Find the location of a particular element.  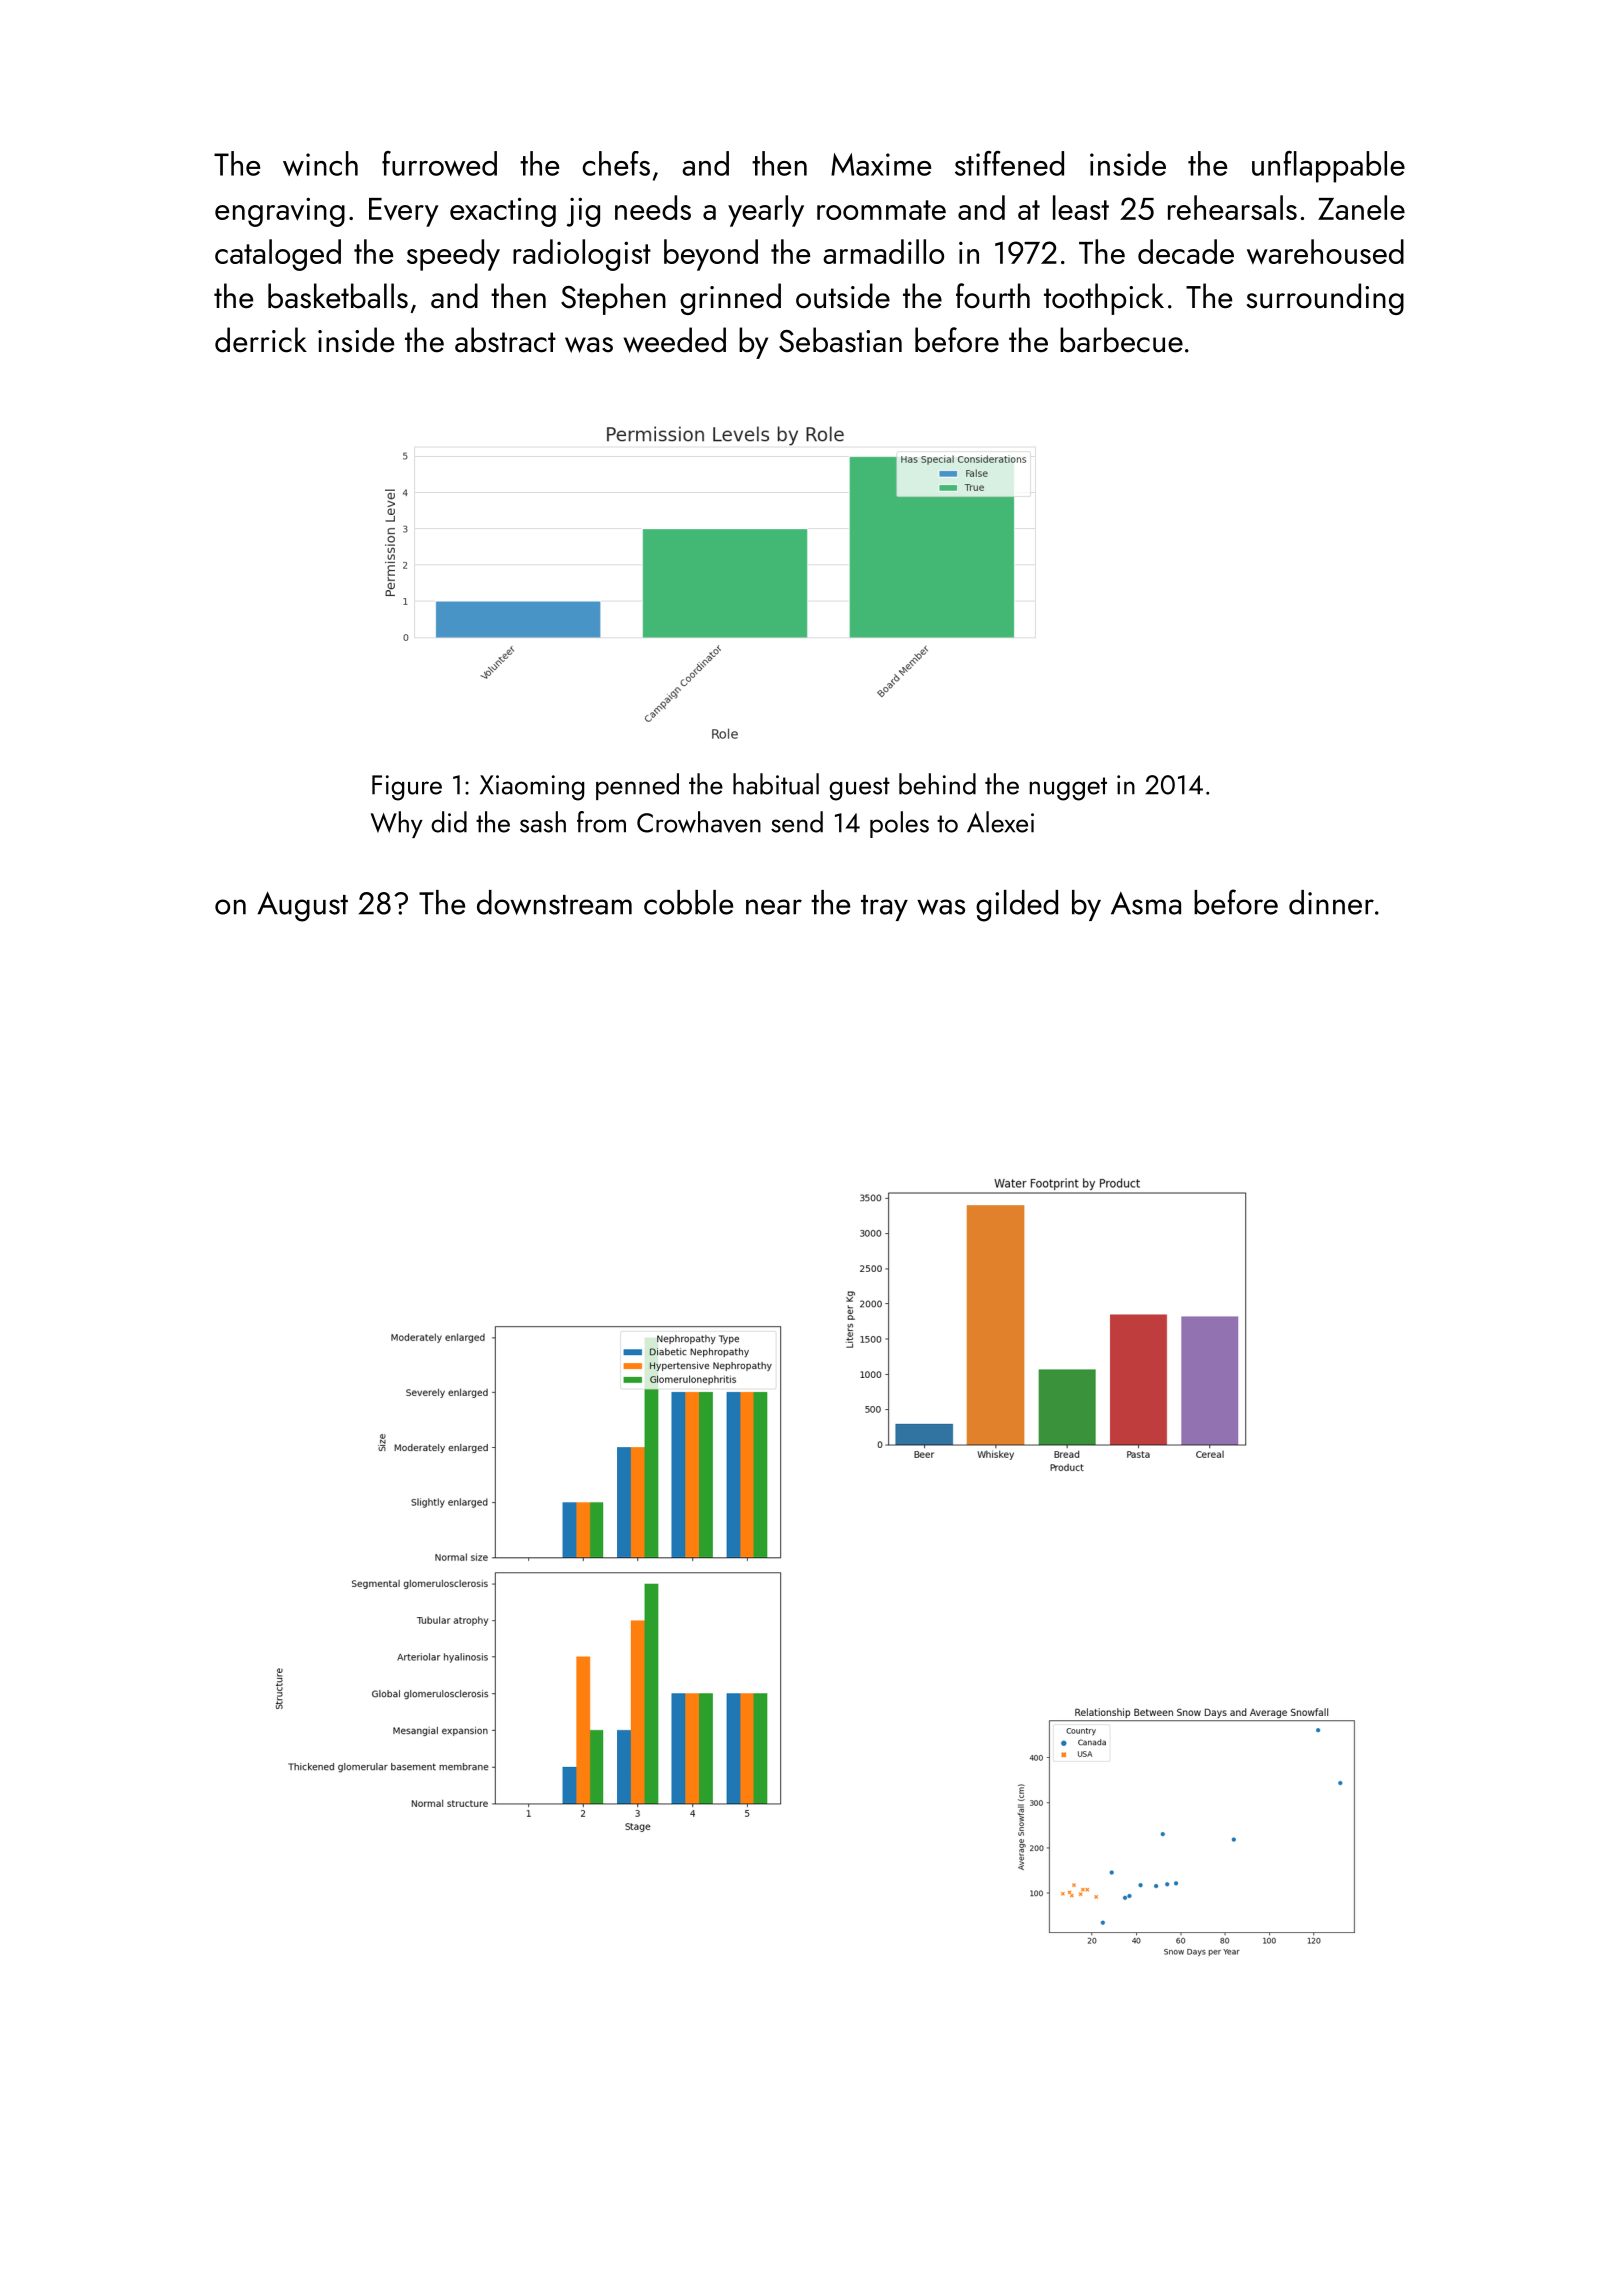

unflappable is located at coordinates (1328, 167).
